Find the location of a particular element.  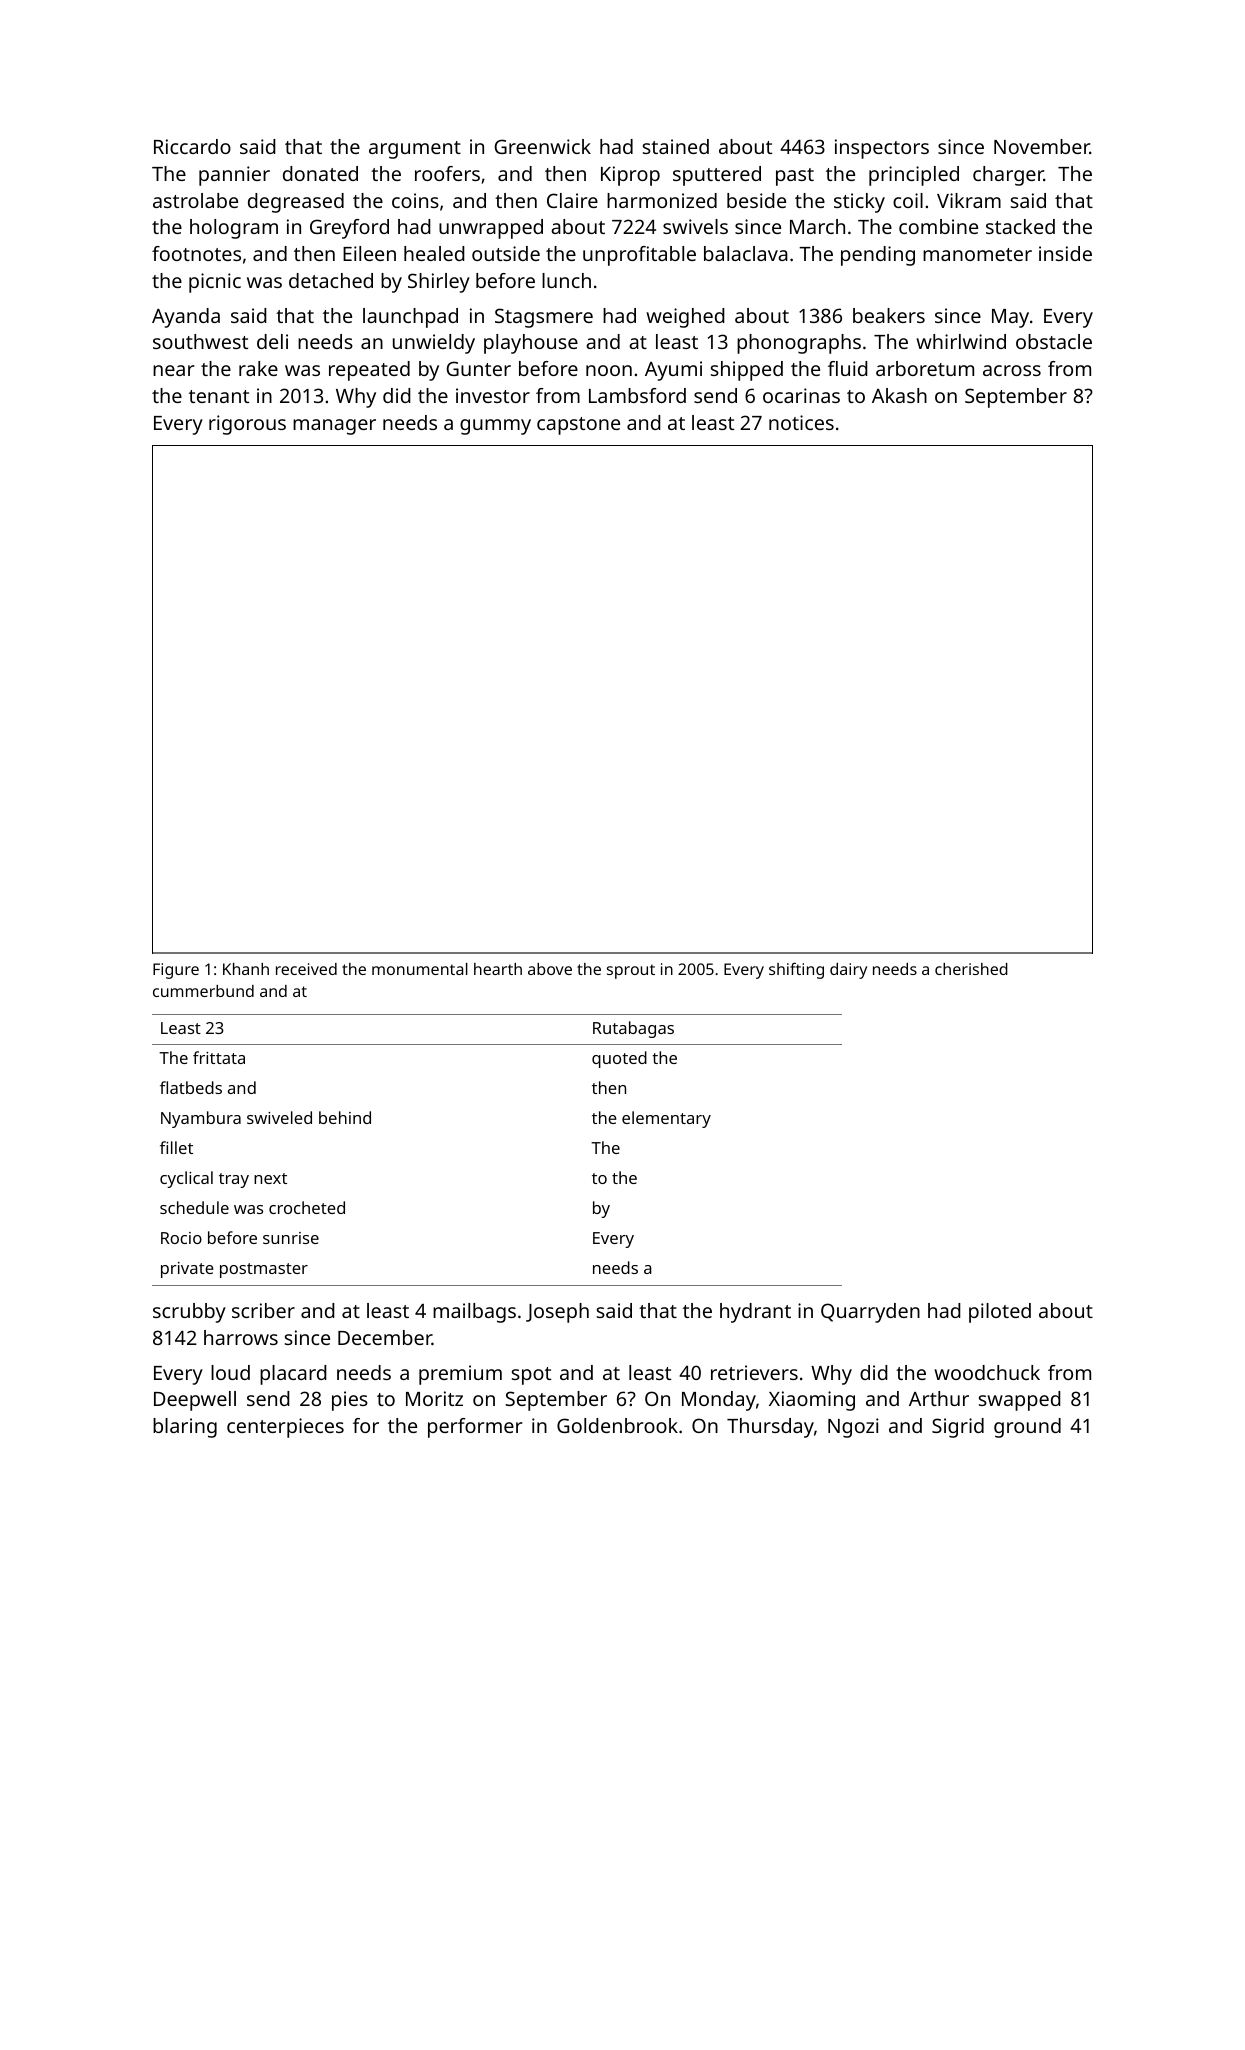

above is located at coordinates (550, 969).
